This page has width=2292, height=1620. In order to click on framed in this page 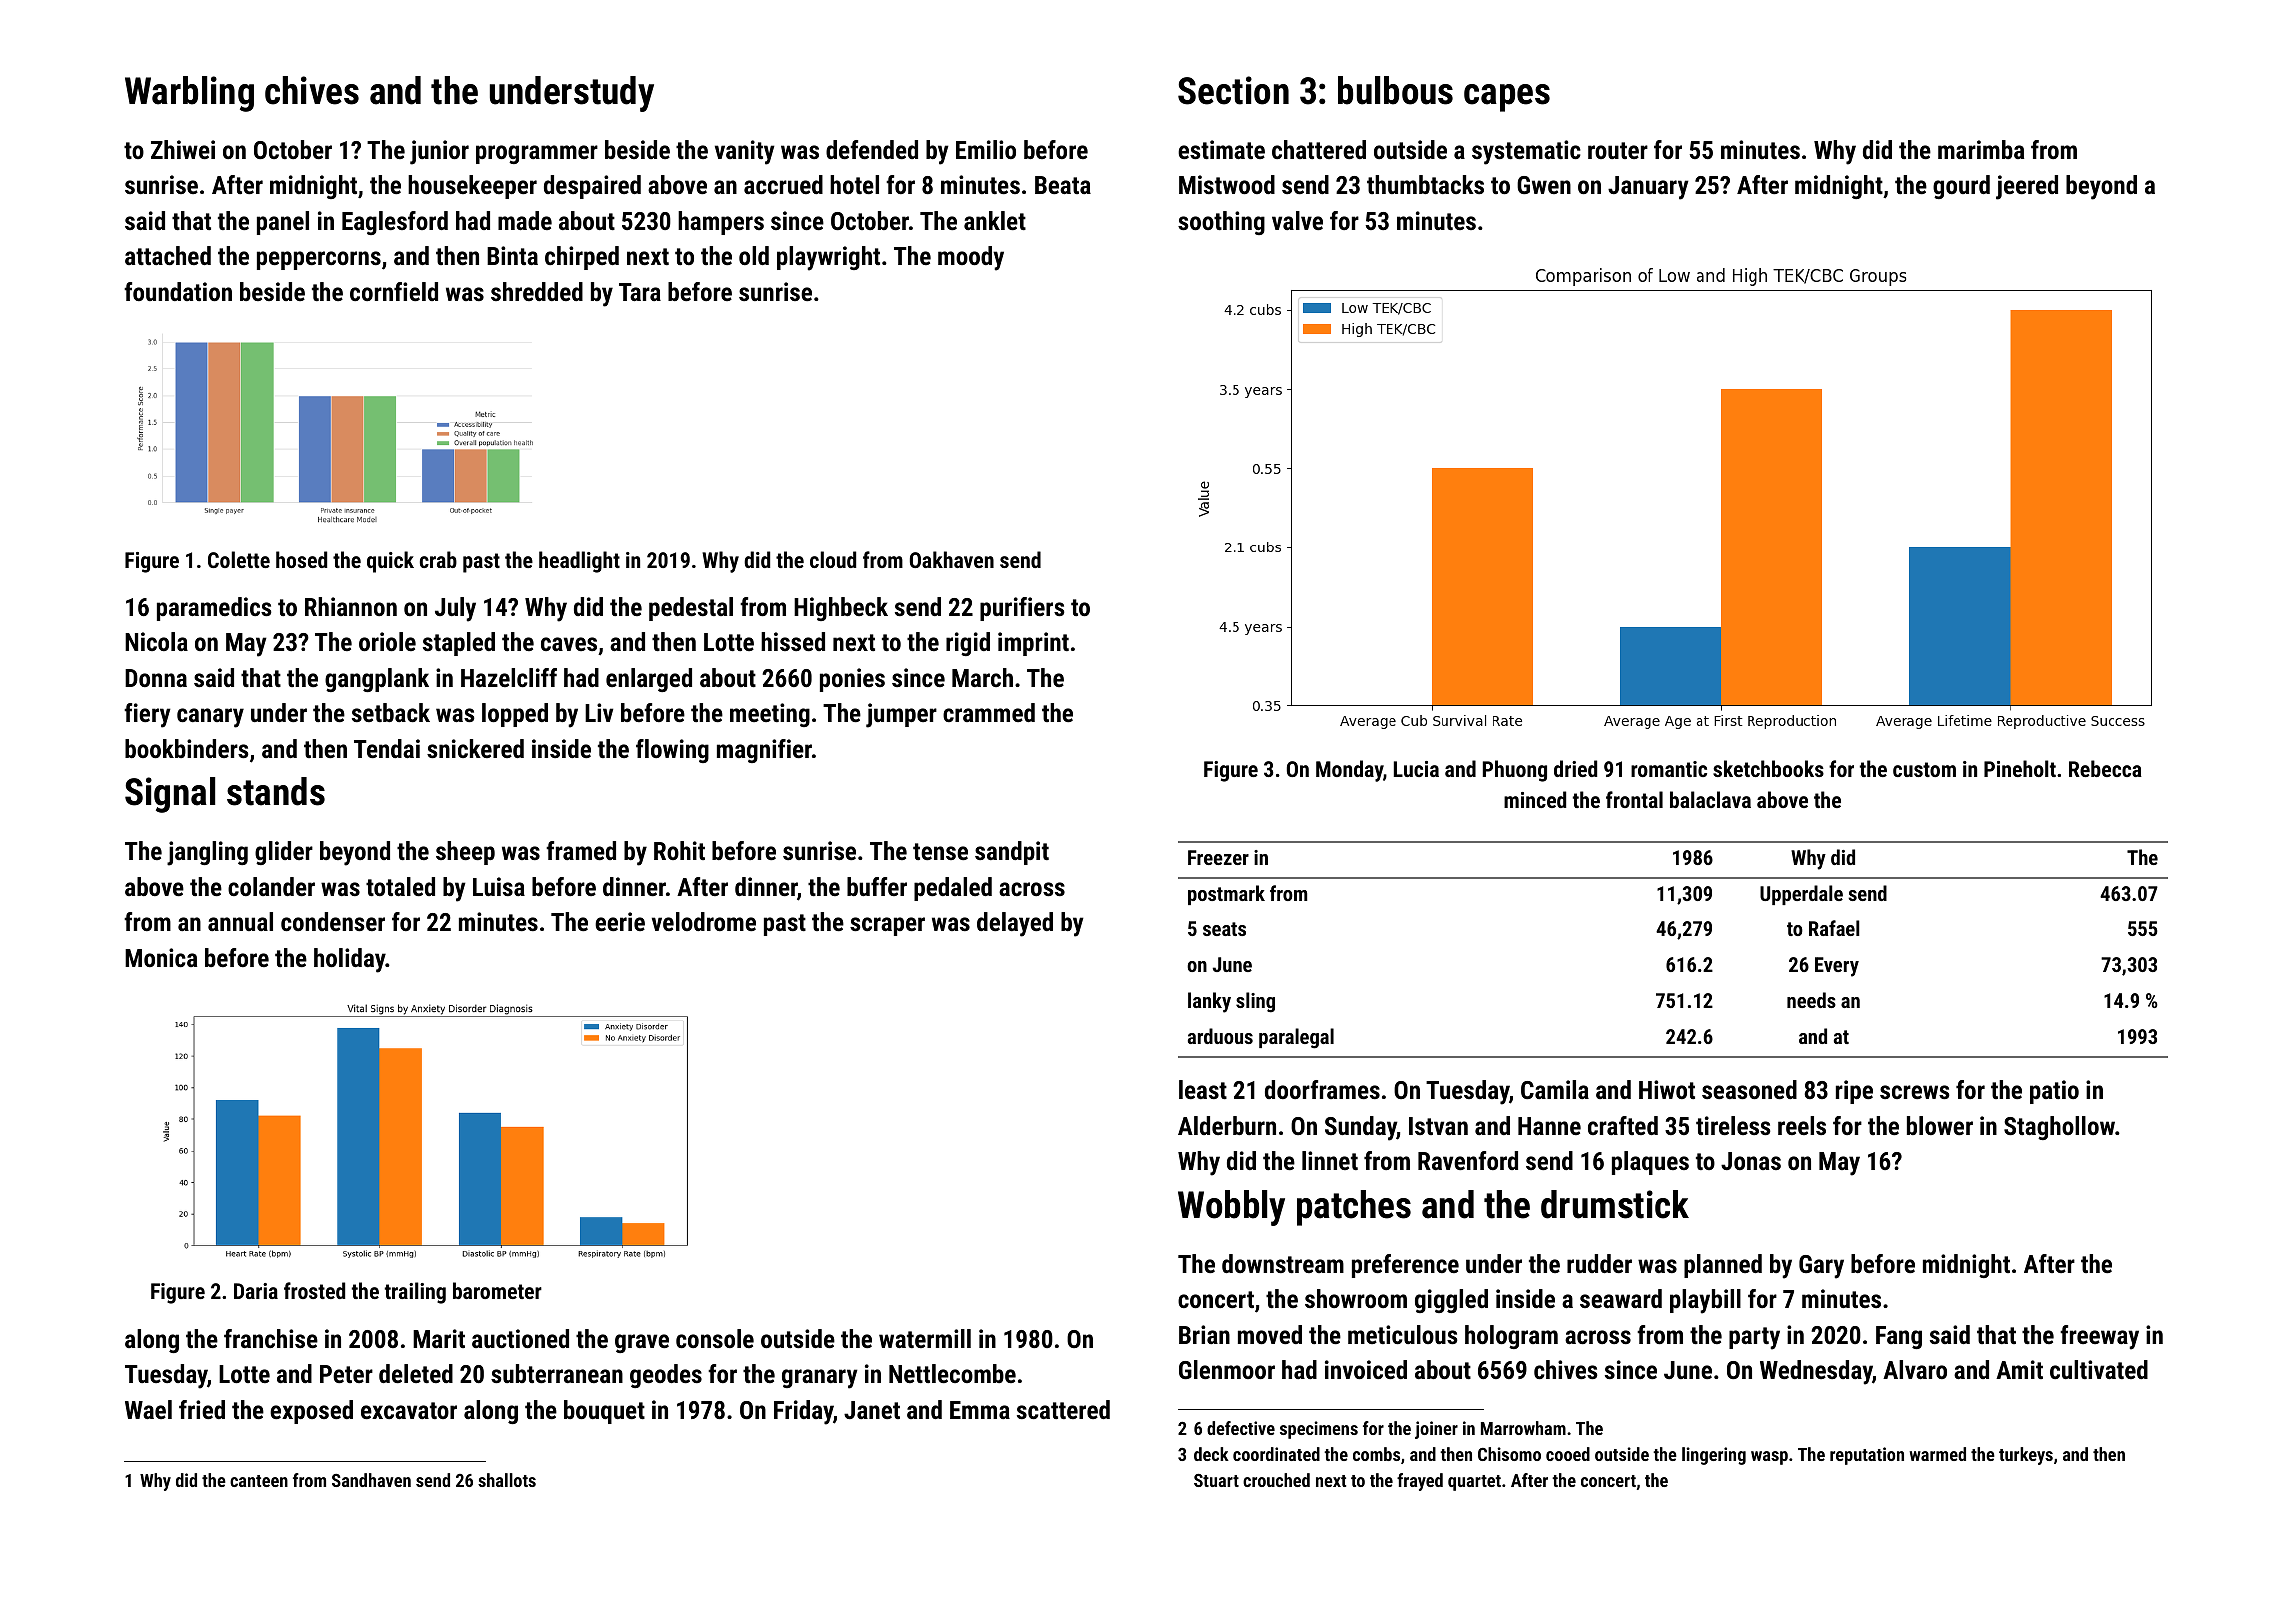, I will do `click(581, 850)`.
